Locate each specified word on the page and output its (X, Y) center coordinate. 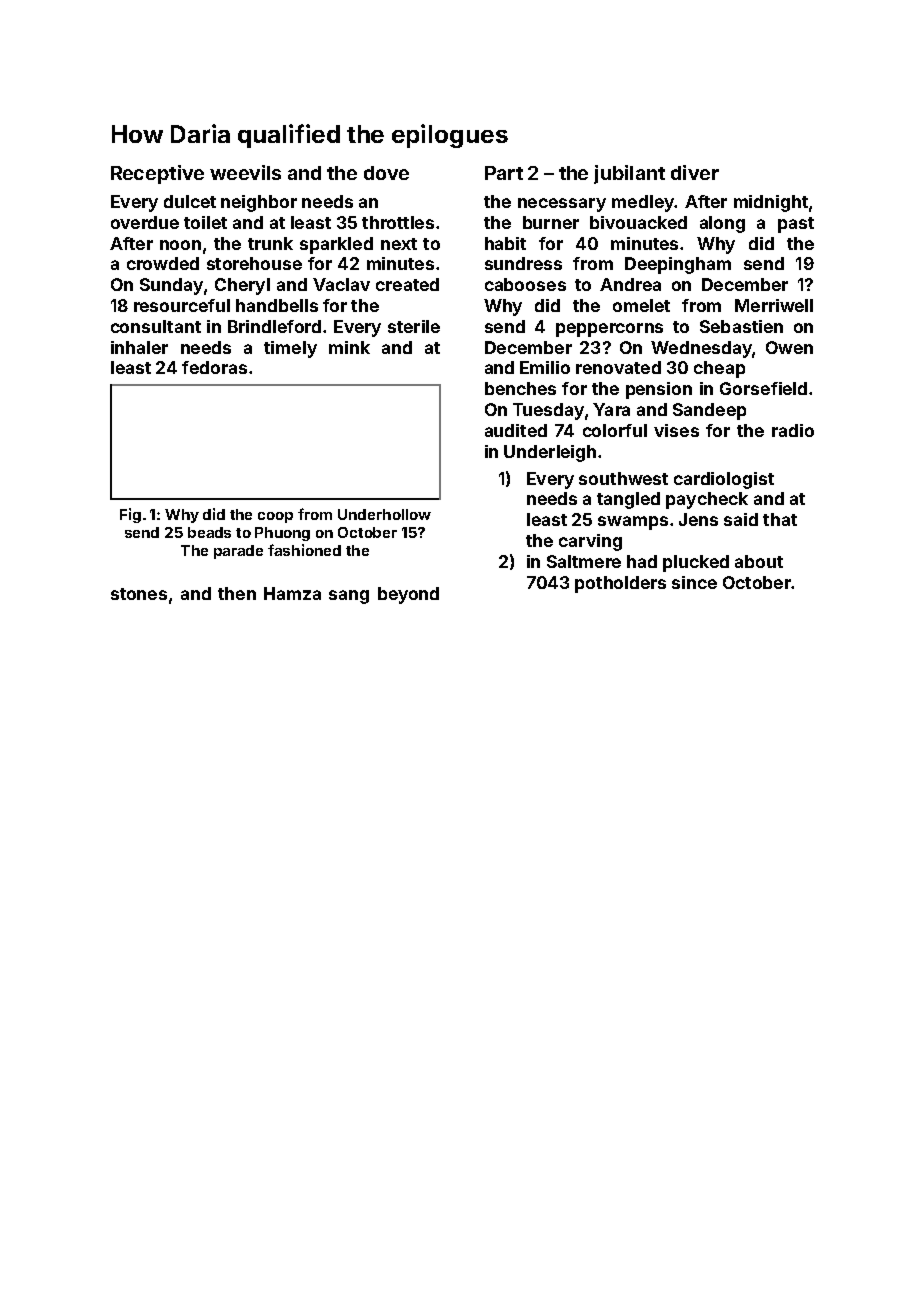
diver (695, 172)
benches (520, 388)
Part (504, 173)
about (759, 561)
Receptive (157, 174)
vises (676, 430)
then (237, 593)
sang (349, 597)
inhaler (139, 347)
